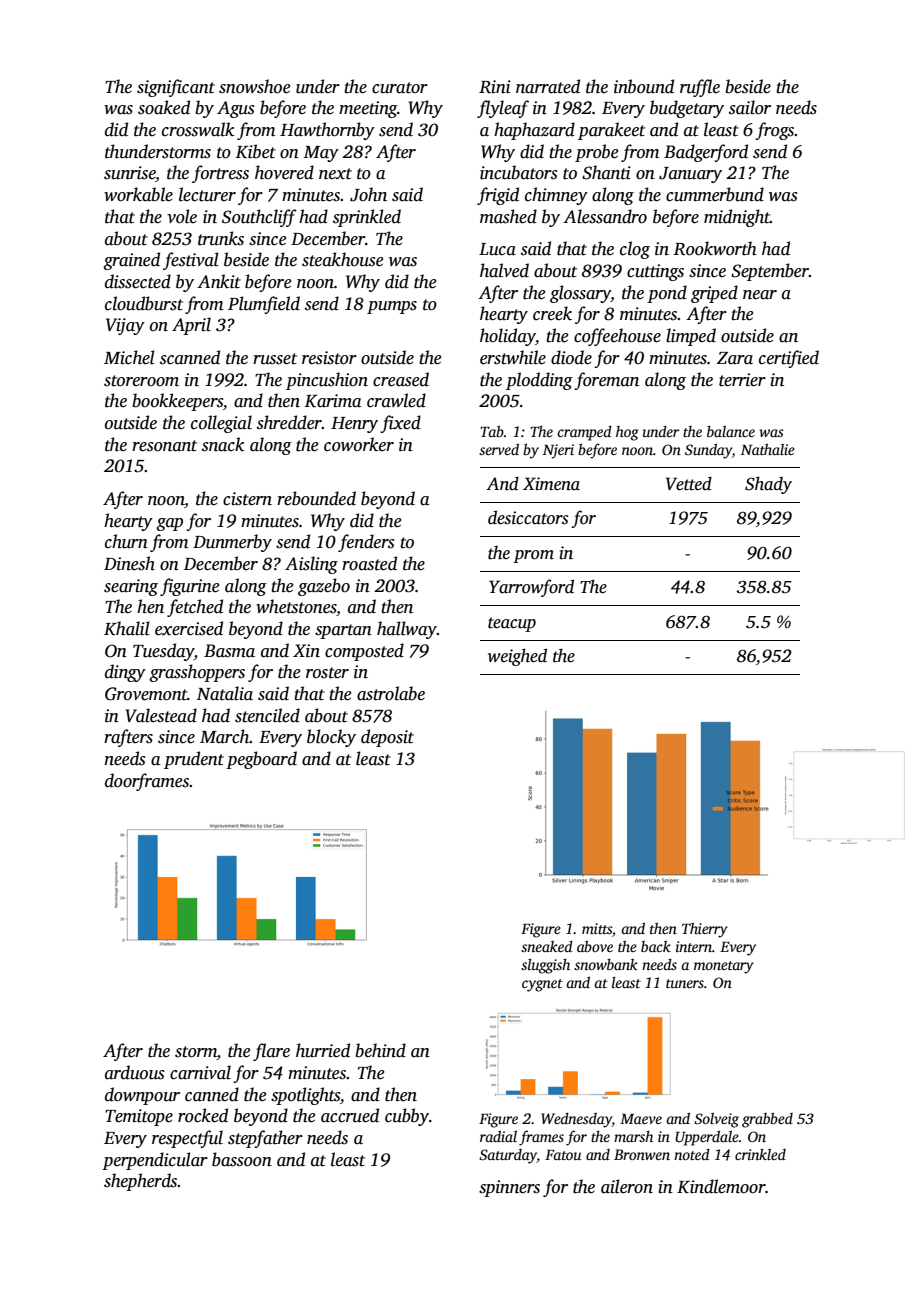 This document has width=924, height=1314. What do you see at coordinates (138, 194) in the document?
I see `workable` at bounding box center [138, 194].
